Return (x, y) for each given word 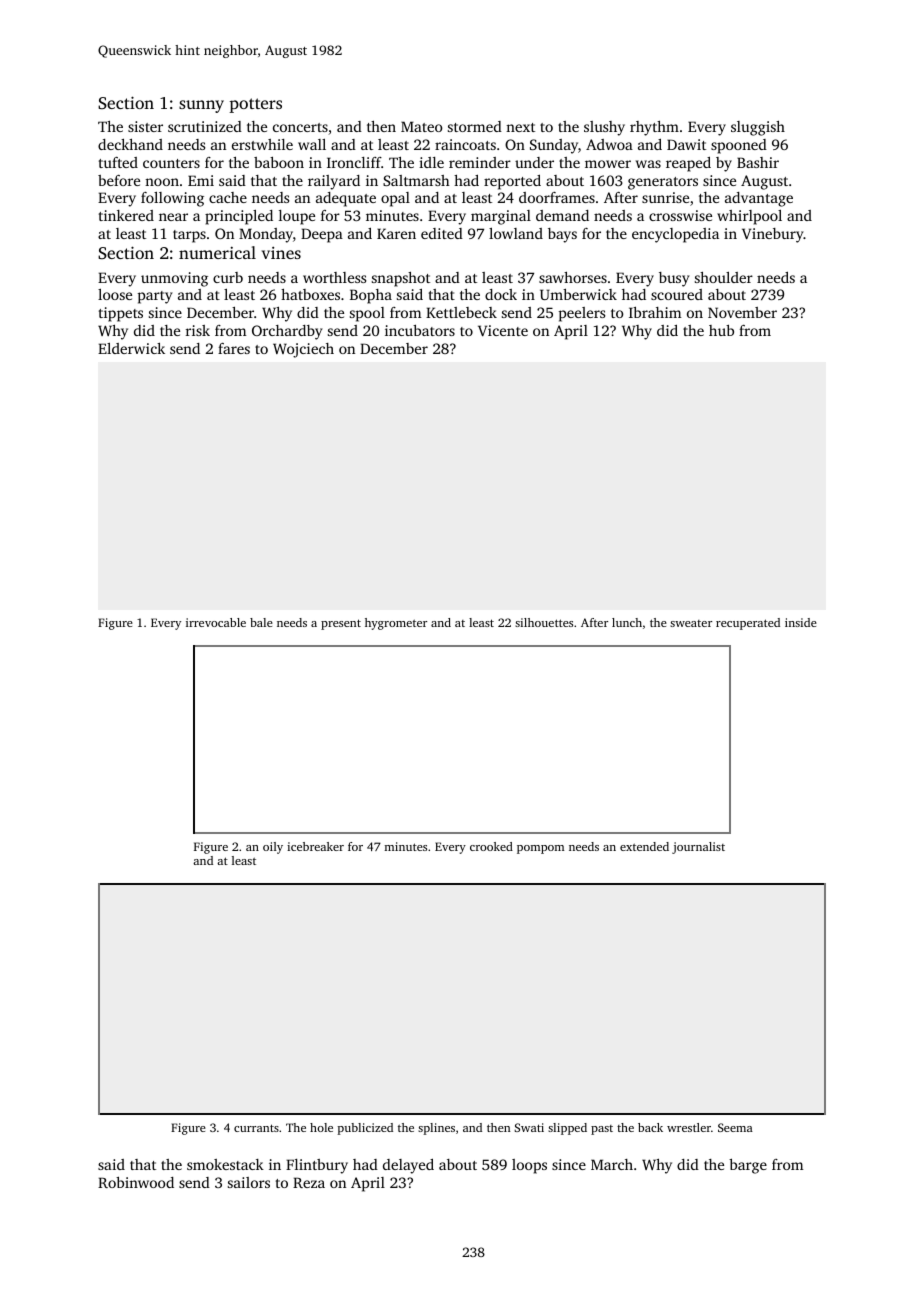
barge (748, 1166)
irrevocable (216, 622)
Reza (309, 1182)
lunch (627, 622)
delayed (408, 1166)
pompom (540, 849)
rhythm (654, 128)
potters (255, 105)
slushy (604, 128)
